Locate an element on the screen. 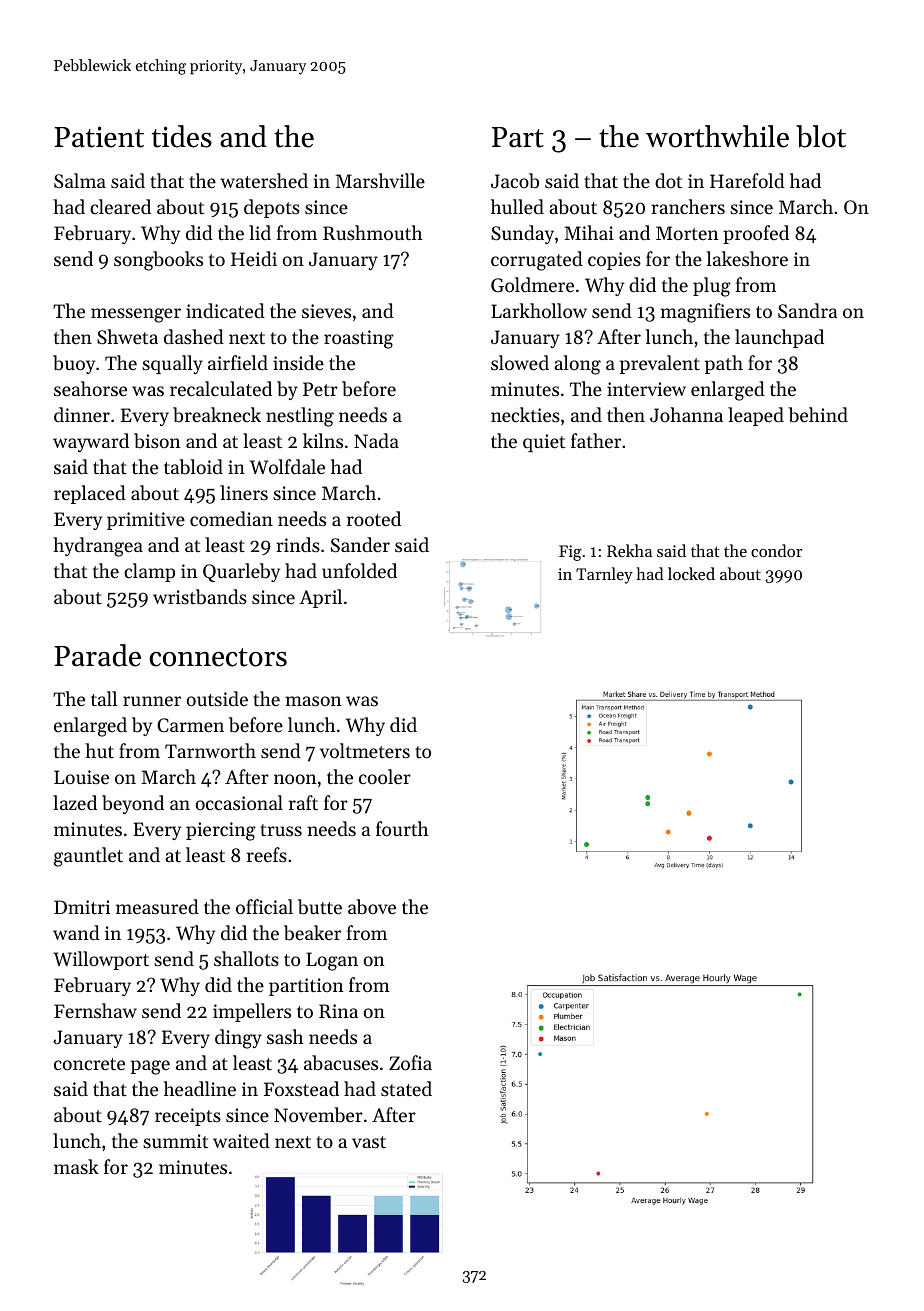 This screenshot has width=924, height=1311. lid is located at coordinates (260, 232).
